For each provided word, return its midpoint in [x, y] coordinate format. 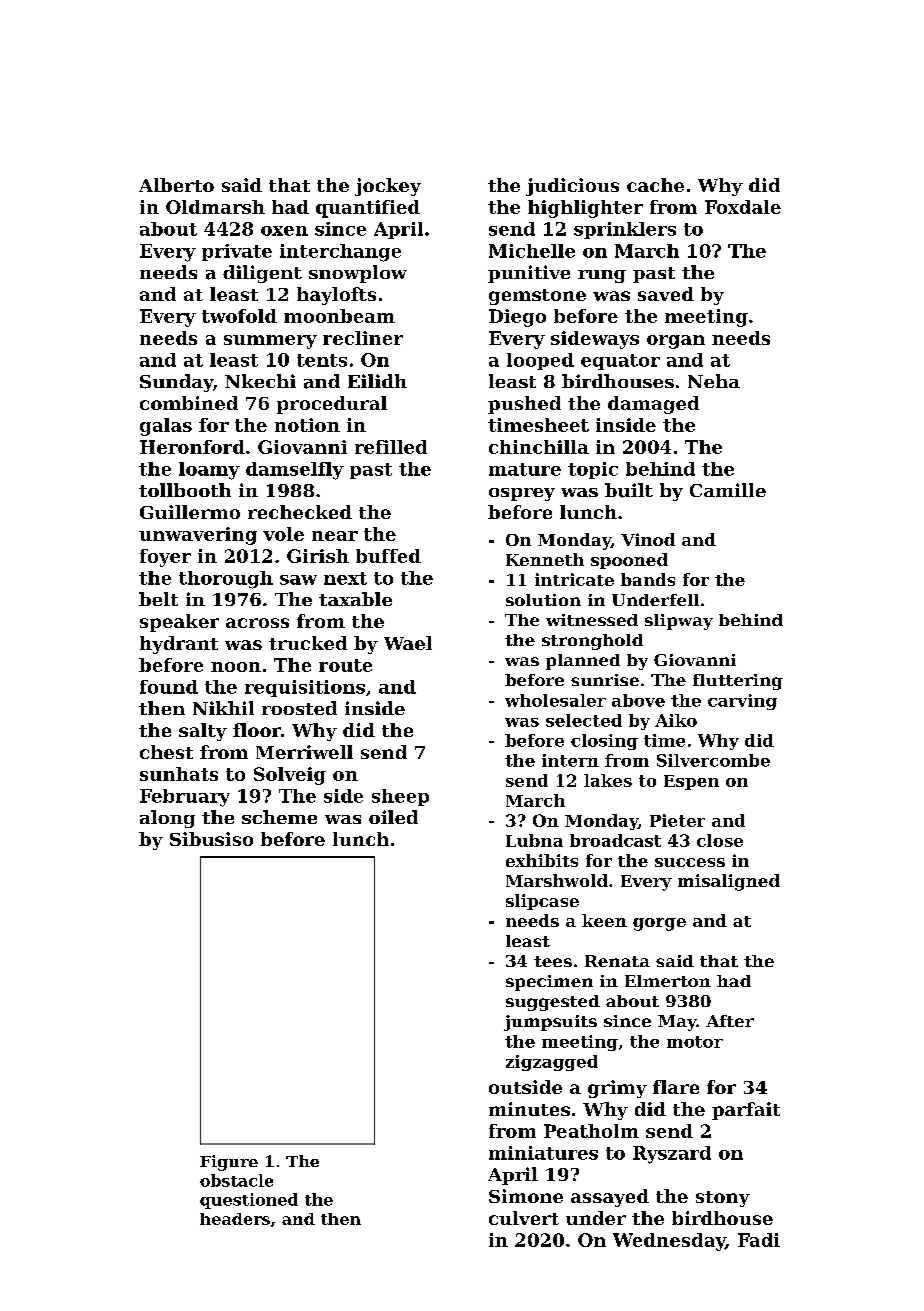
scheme [279, 817]
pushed [524, 405]
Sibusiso [211, 839]
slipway [679, 622]
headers [235, 1219]
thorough [226, 580]
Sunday [176, 383]
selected [584, 720]
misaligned [729, 882]
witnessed [592, 620]
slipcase [542, 902]
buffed [388, 556]
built [629, 490]
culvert [524, 1218]
